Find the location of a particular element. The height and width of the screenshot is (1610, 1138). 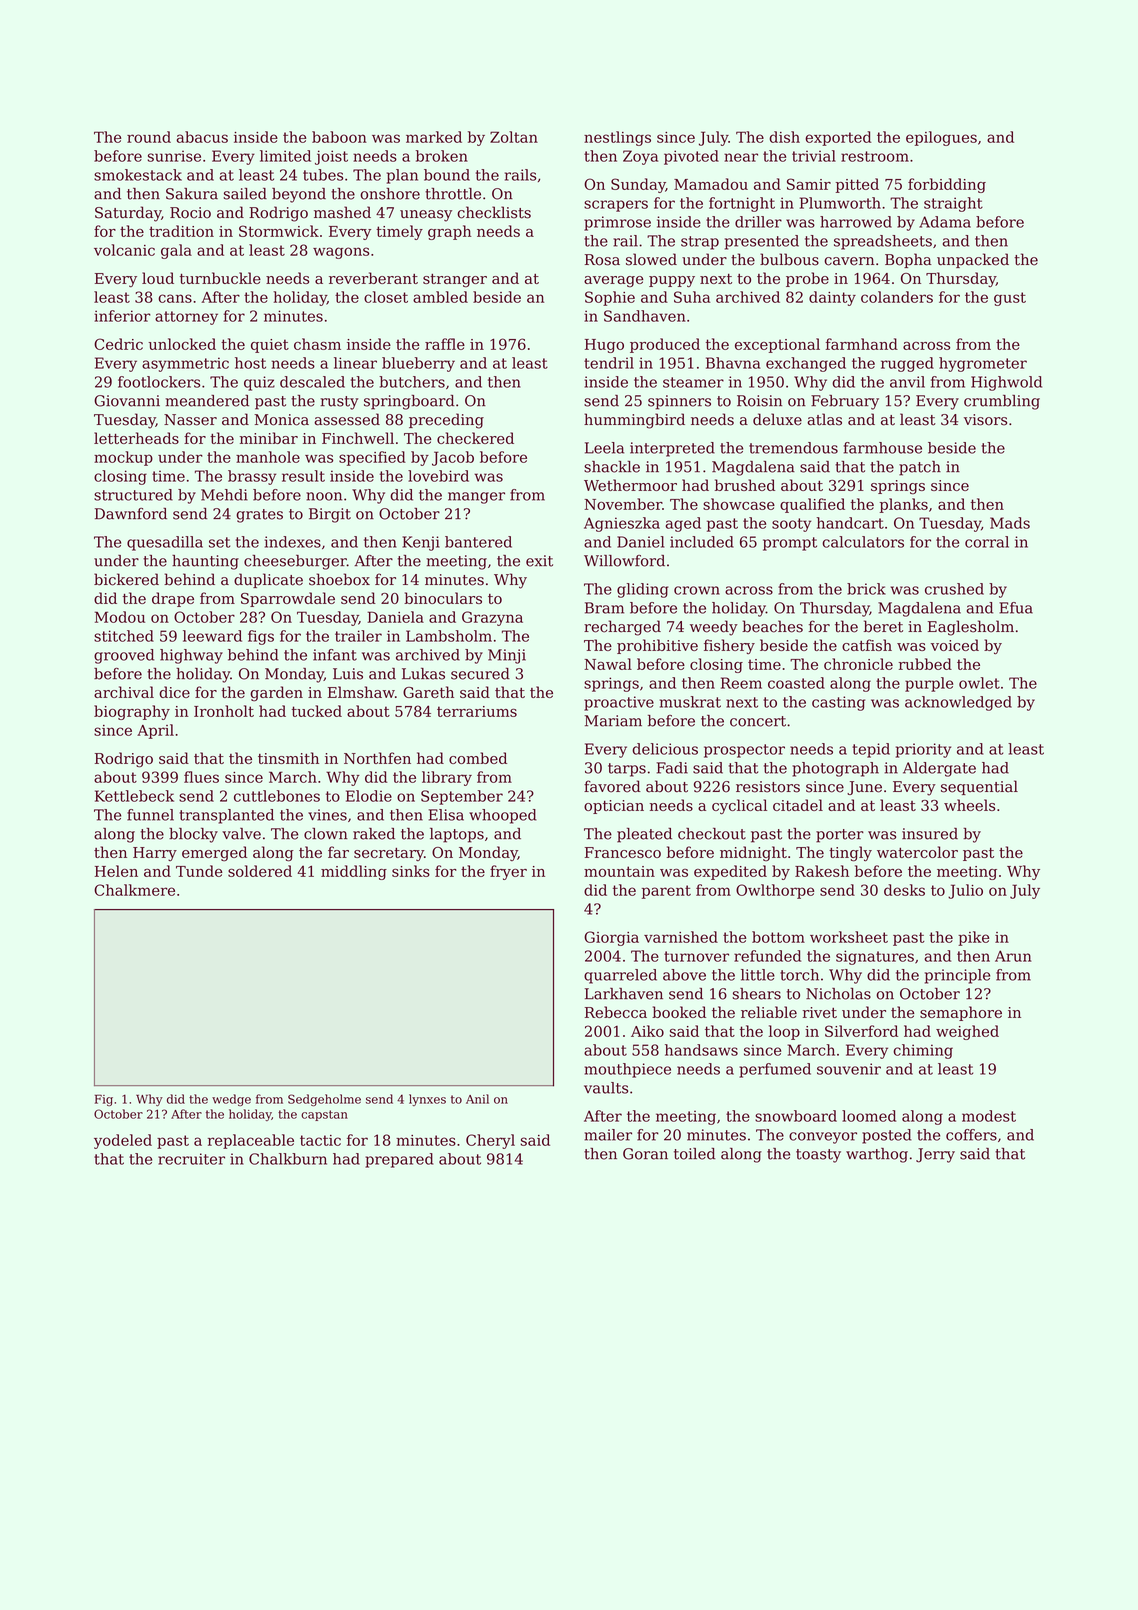

stranger is located at coordinates (455, 281).
